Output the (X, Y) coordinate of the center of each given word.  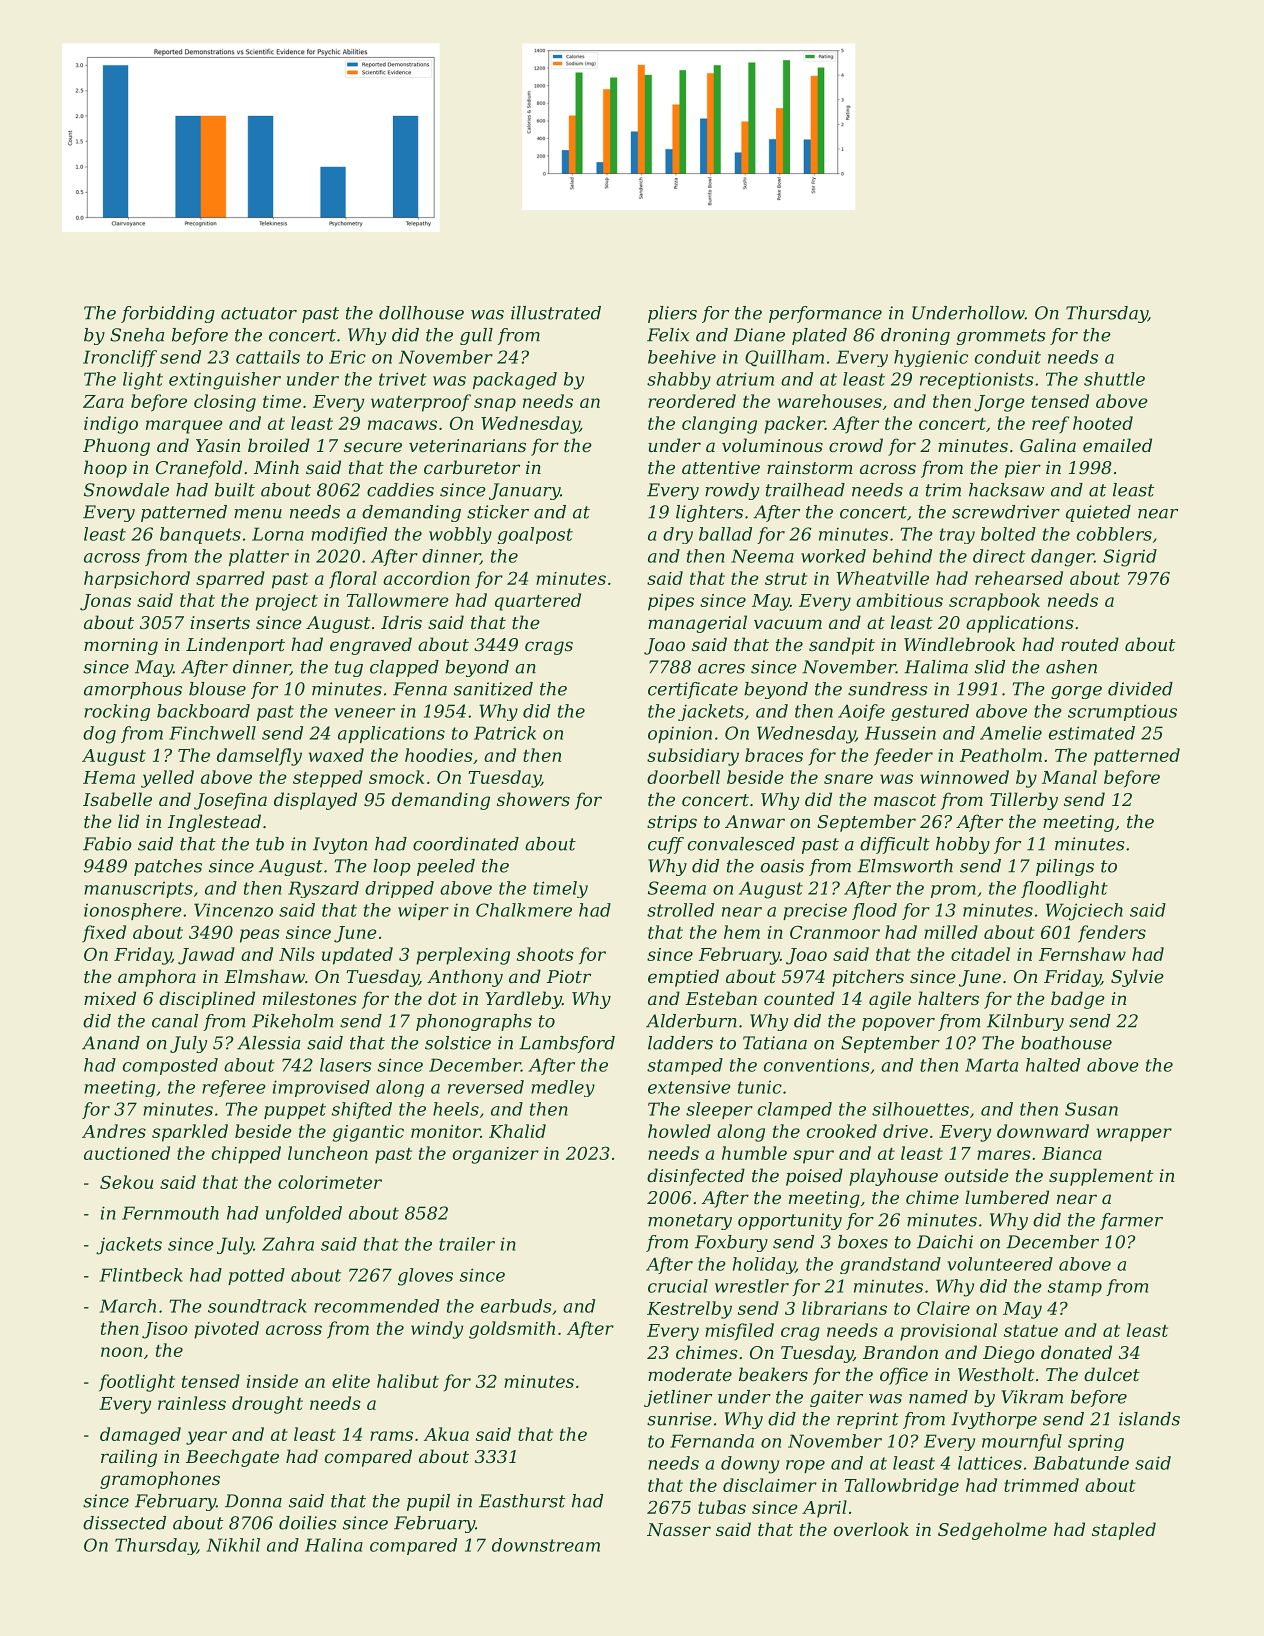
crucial (678, 1286)
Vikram (1032, 1397)
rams (391, 1436)
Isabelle (117, 799)
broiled (279, 445)
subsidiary (693, 757)
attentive (721, 467)
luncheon (328, 1153)
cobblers (1114, 534)
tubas (722, 1507)
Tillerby (1024, 801)
